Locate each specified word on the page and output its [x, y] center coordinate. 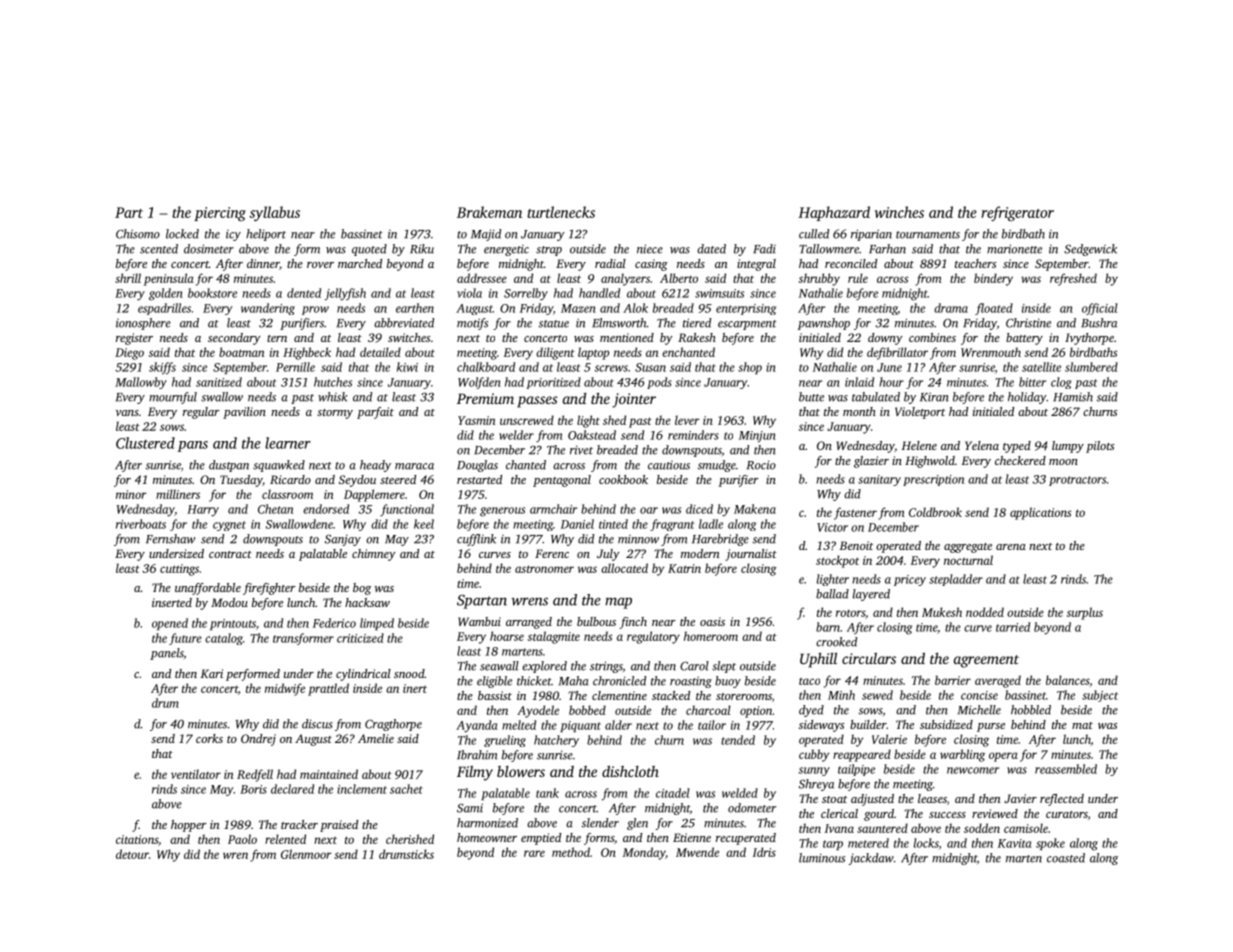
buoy [728, 682]
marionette [1014, 249]
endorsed [326, 509]
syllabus [274, 213]
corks [209, 738]
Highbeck [307, 353]
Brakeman [489, 212]
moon [1063, 462]
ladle [711, 524]
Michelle [979, 710]
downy [885, 339]
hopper [189, 826]
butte [811, 397]
